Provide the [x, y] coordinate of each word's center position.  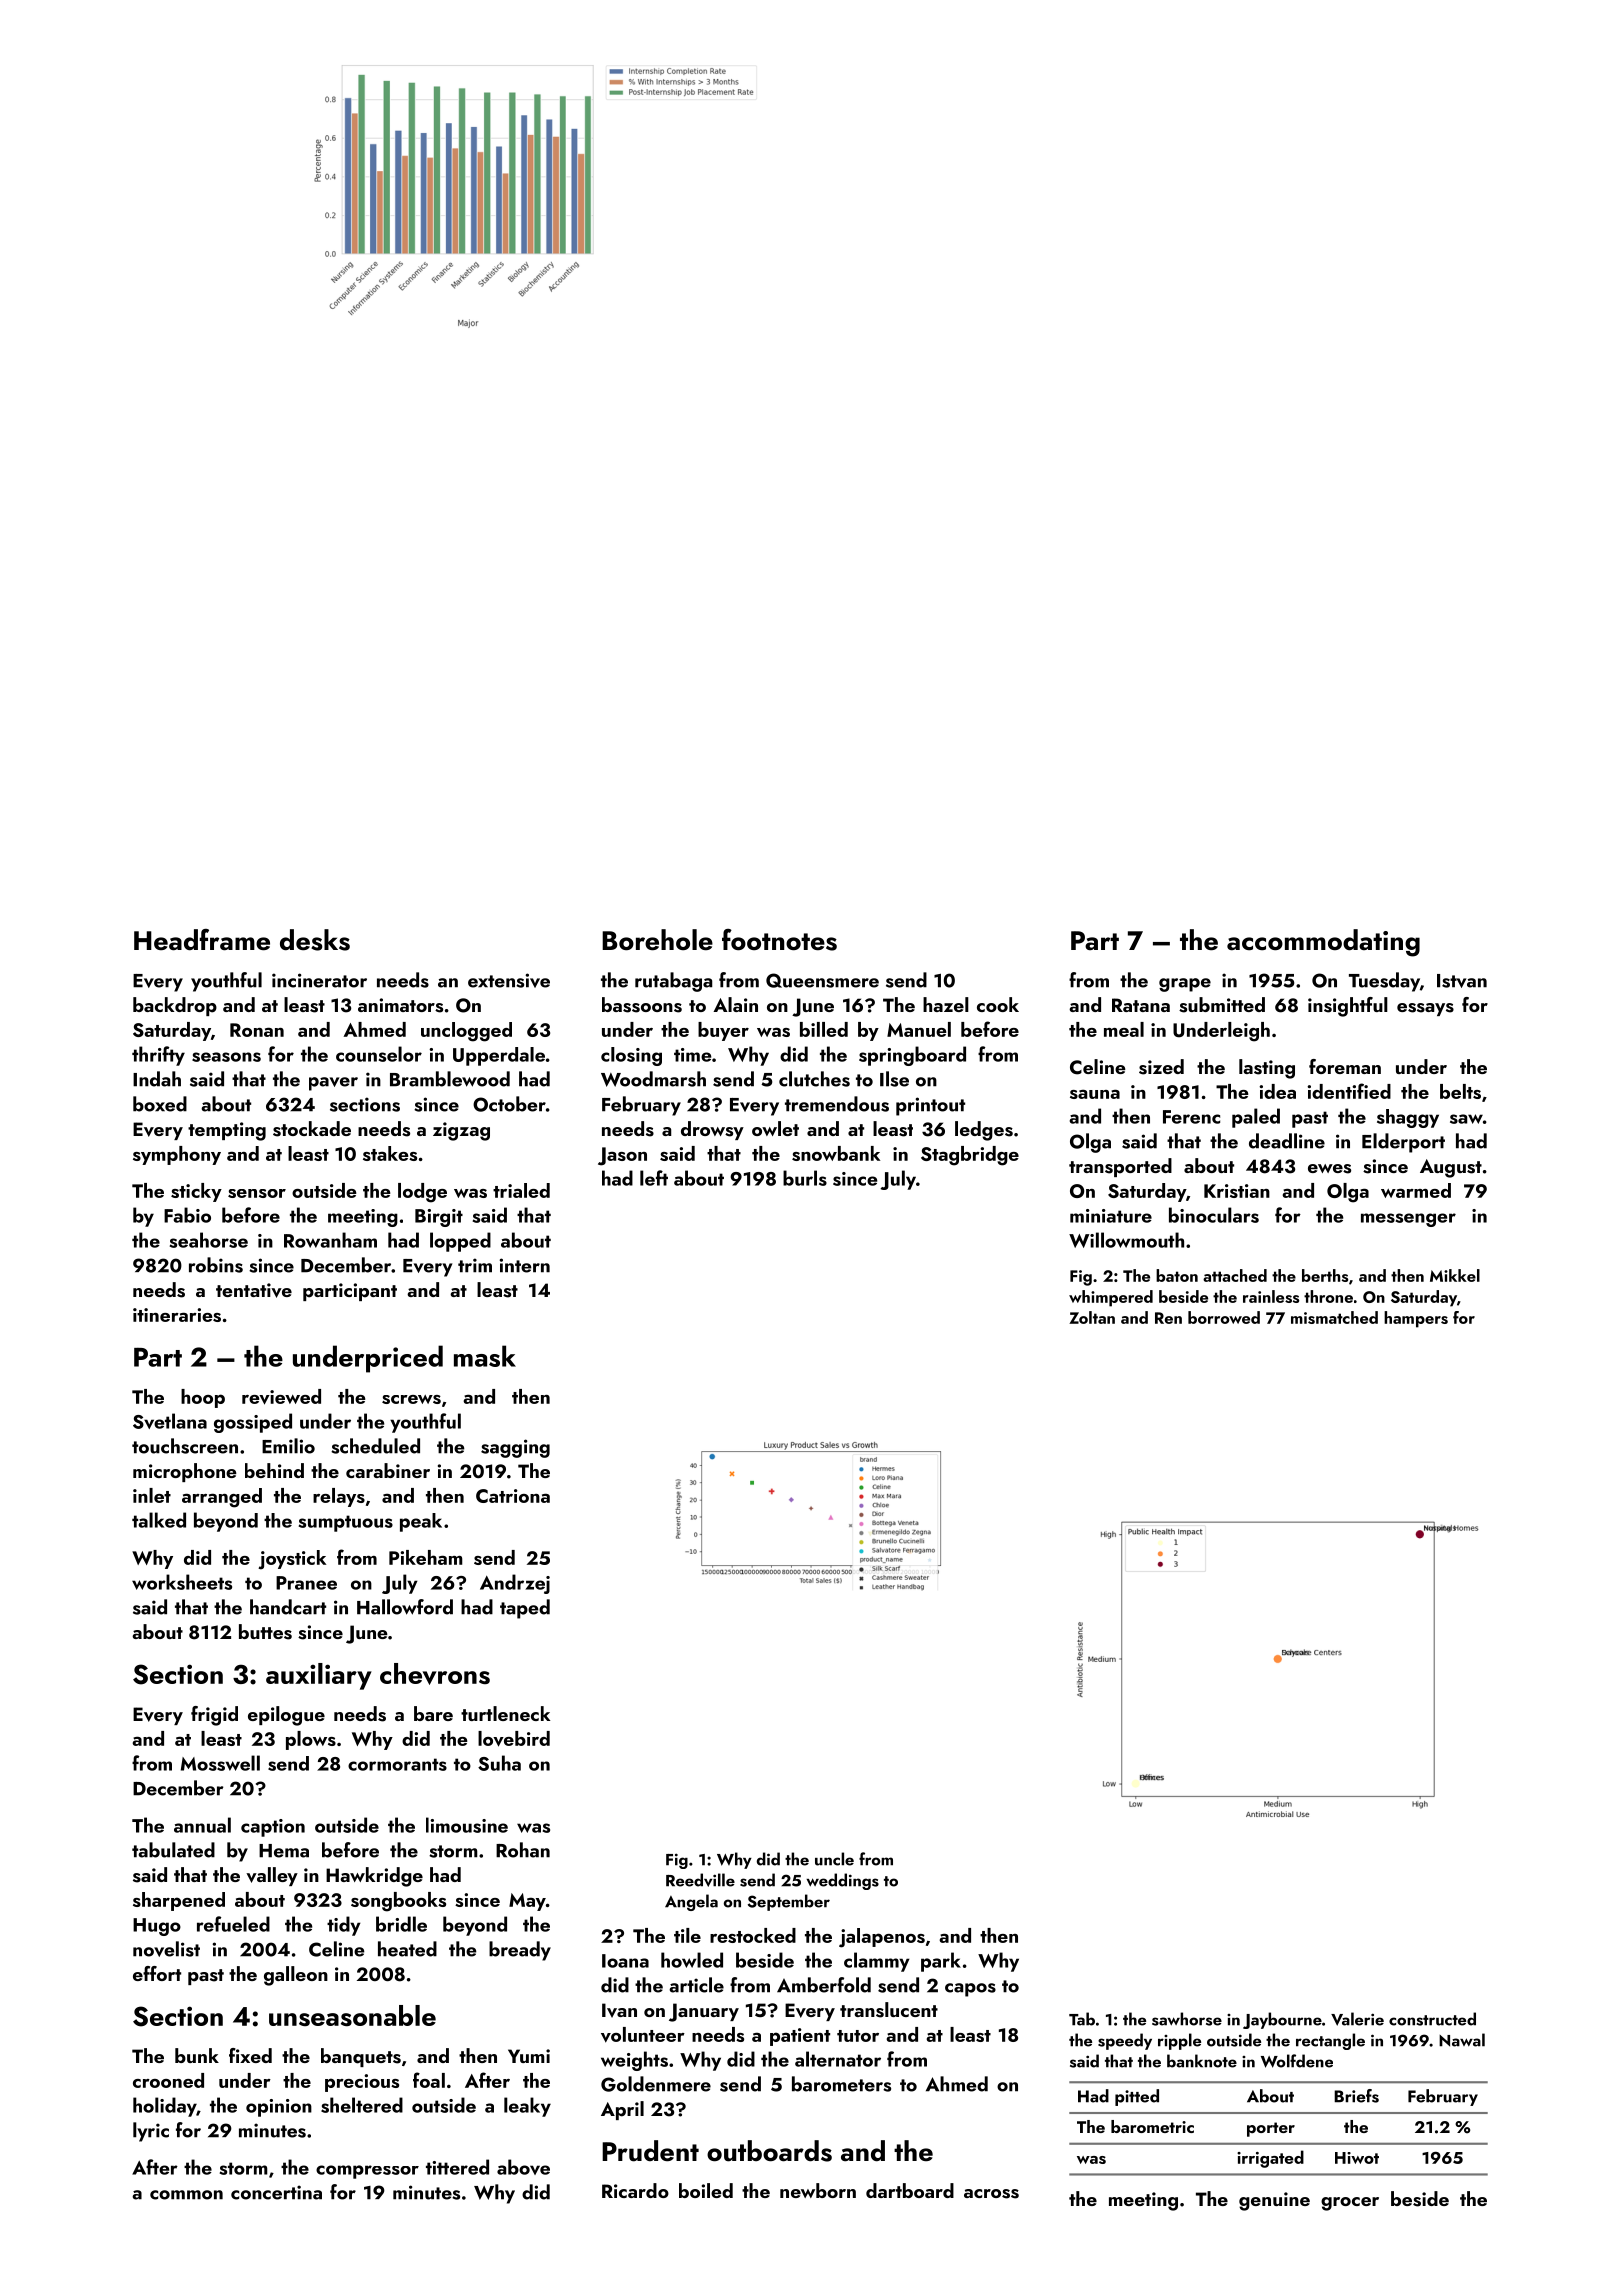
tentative [254, 1290]
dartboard [910, 2190]
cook [998, 1004]
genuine [1274, 2201]
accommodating [1323, 943]
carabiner [388, 1470]
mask [485, 1356]
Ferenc [1191, 1117]
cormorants [397, 1764]
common [186, 2195]
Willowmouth [1126, 1240]
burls [805, 1178]
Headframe [202, 940]
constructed [1432, 2019]
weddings [842, 1881]
